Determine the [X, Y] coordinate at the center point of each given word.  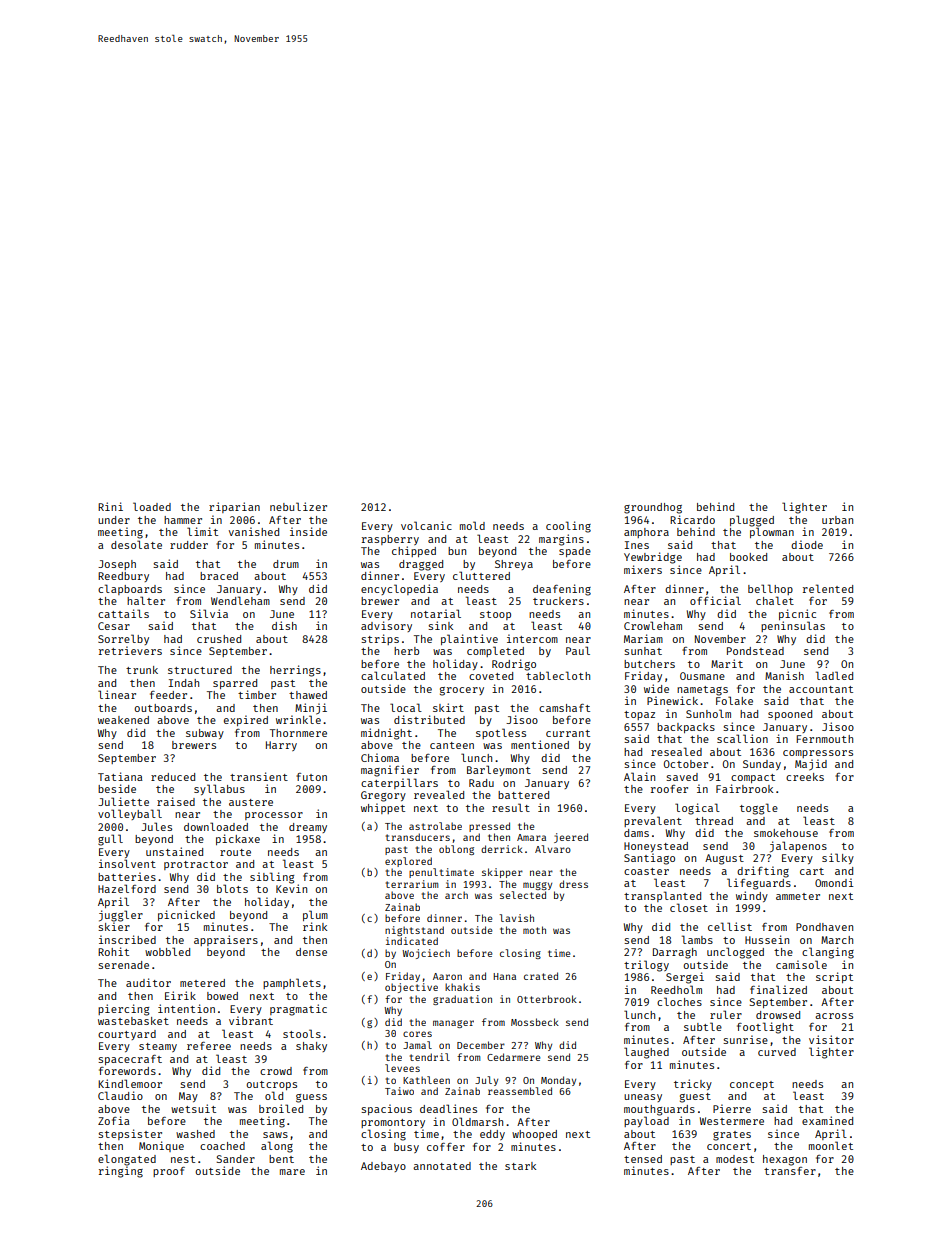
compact [753, 778]
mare [292, 1172]
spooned [790, 715]
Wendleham [240, 600]
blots [232, 888]
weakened [123, 720]
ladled [834, 675]
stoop [495, 615]
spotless [501, 733]
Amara [531, 837]
